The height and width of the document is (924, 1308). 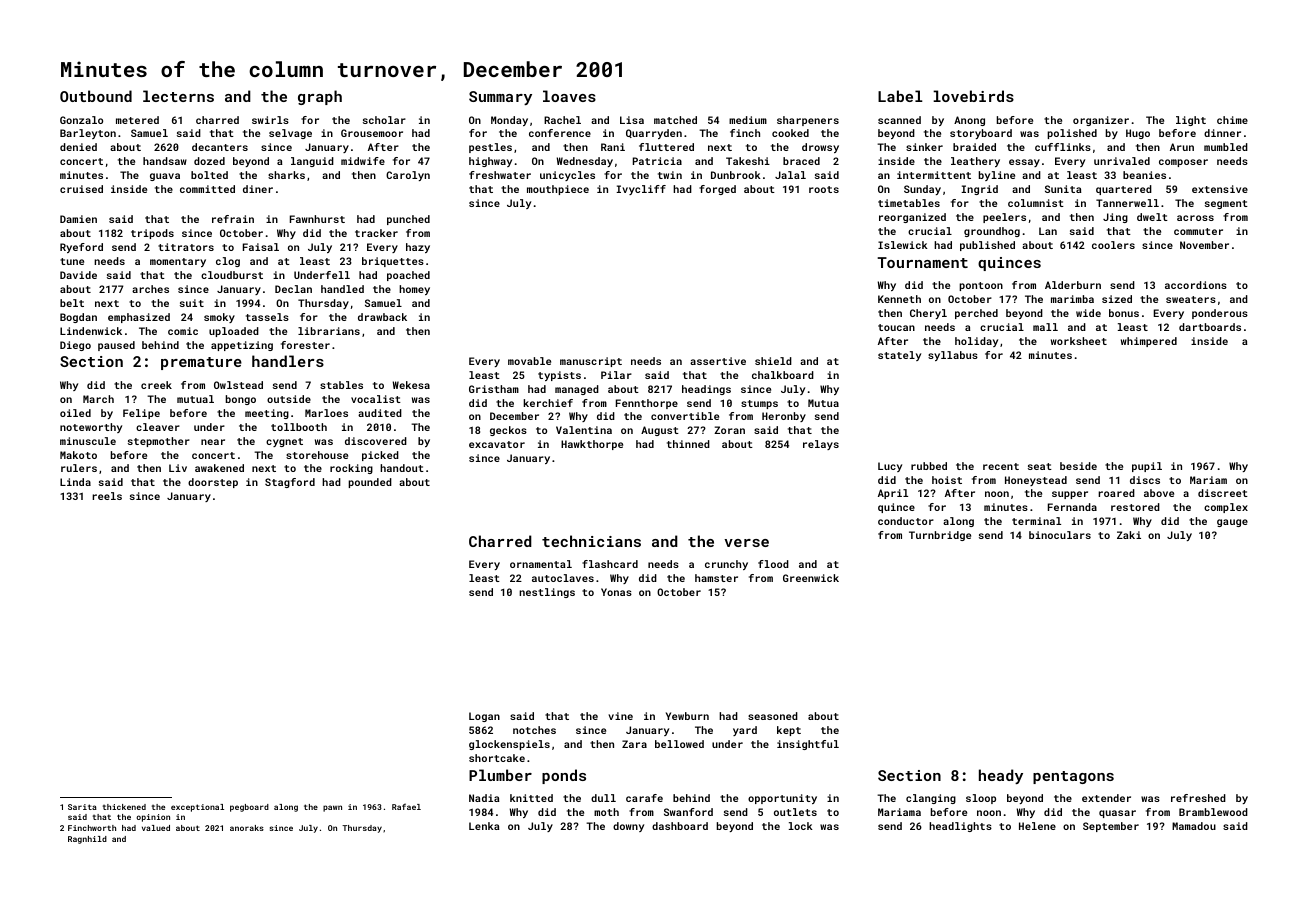 What do you see at coordinates (548, 403) in the document?
I see `kerchief` at bounding box center [548, 403].
